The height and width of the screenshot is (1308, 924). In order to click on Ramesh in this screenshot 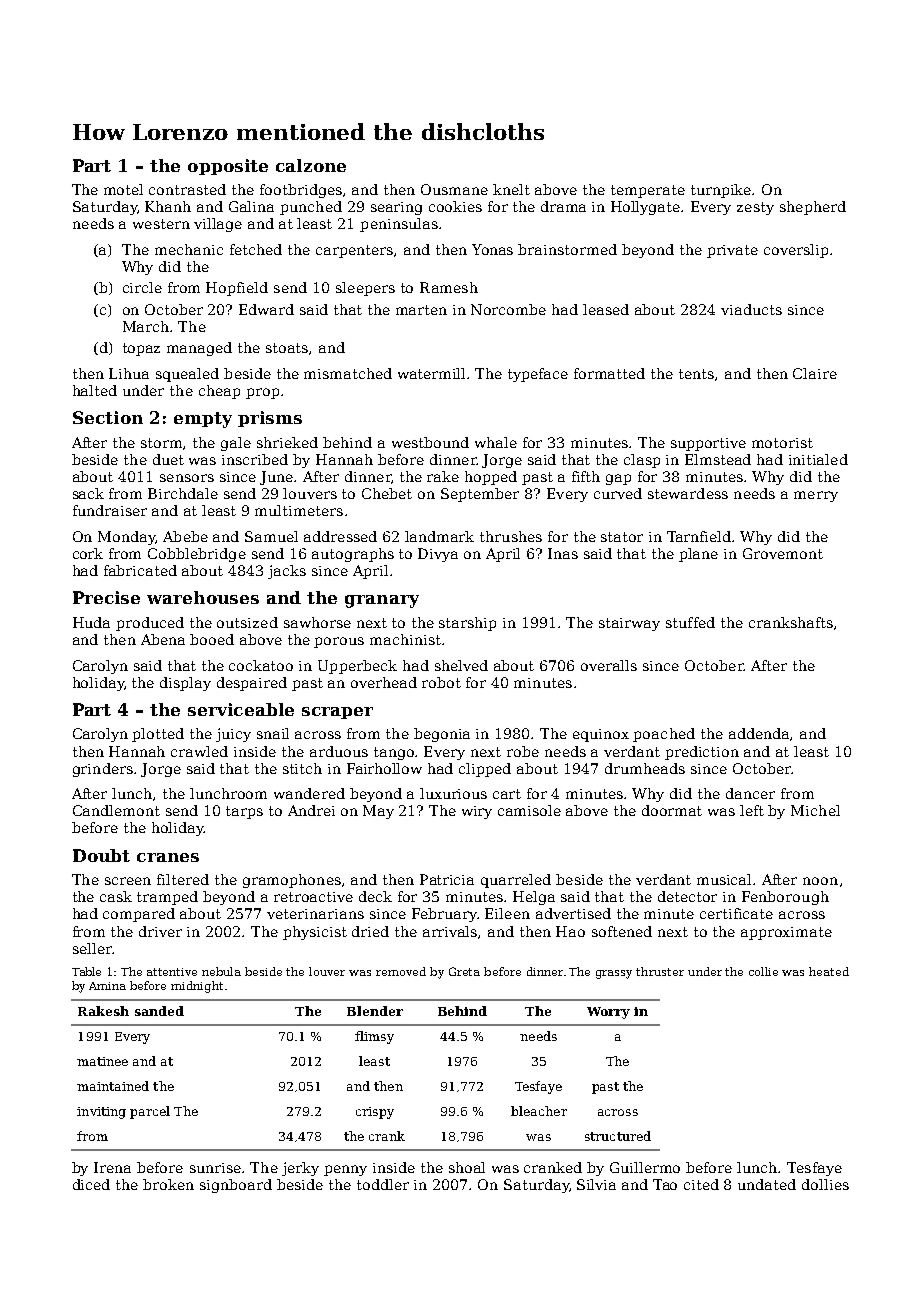, I will do `click(449, 287)`.
